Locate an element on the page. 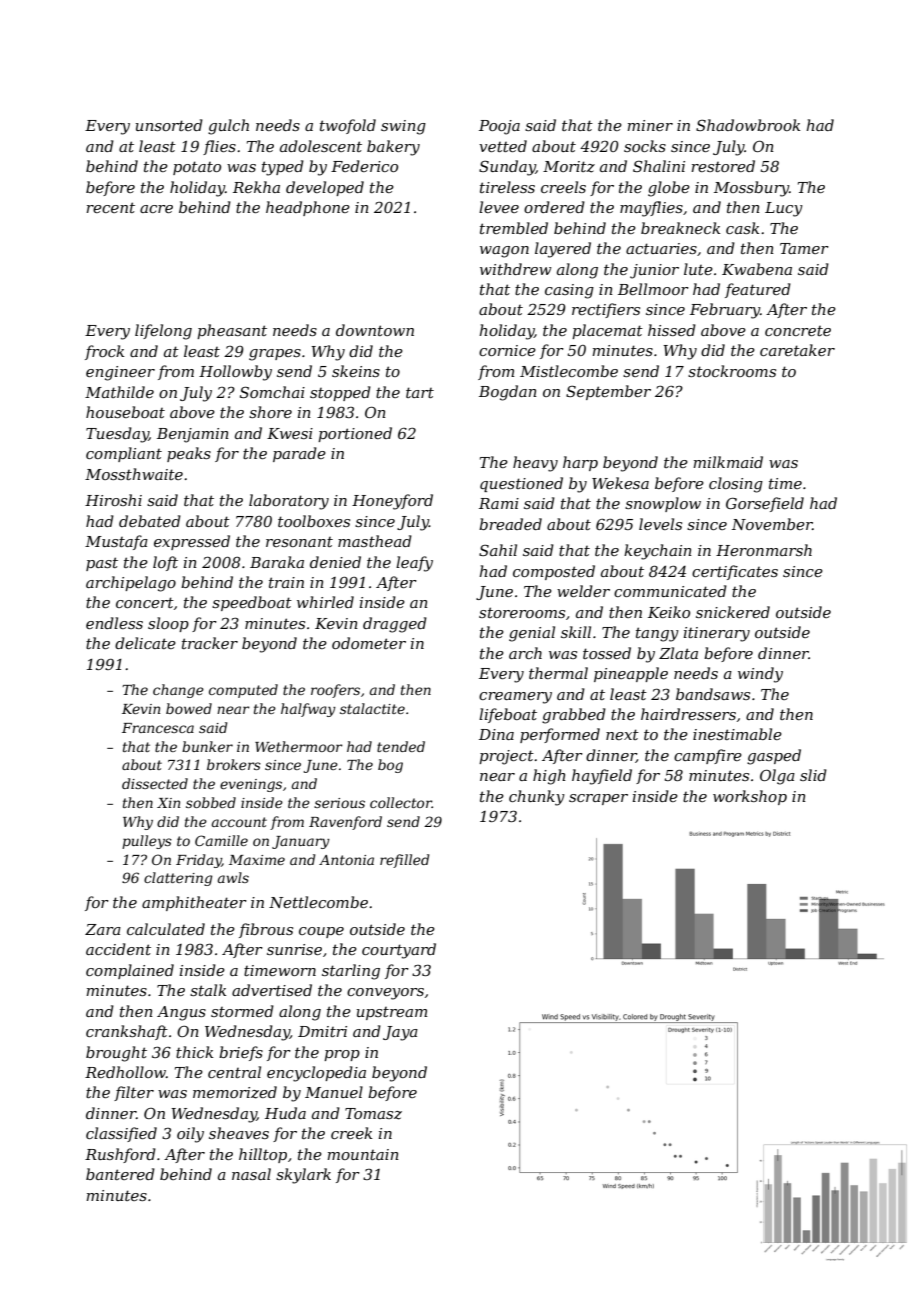 The image size is (924, 1308). junior is located at coordinates (654, 271).
